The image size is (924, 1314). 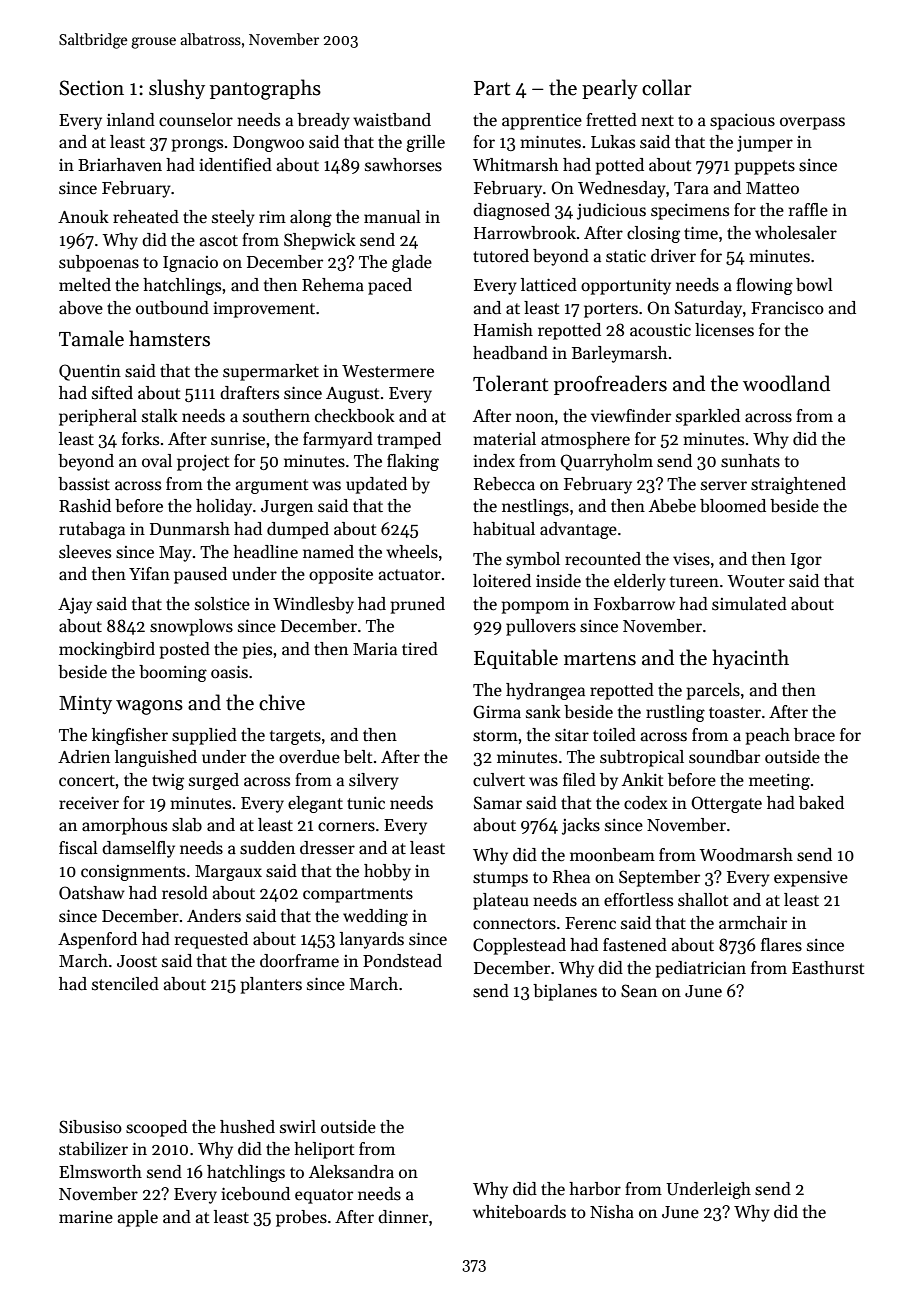 What do you see at coordinates (156, 1128) in the screenshot?
I see `scooped` at bounding box center [156, 1128].
